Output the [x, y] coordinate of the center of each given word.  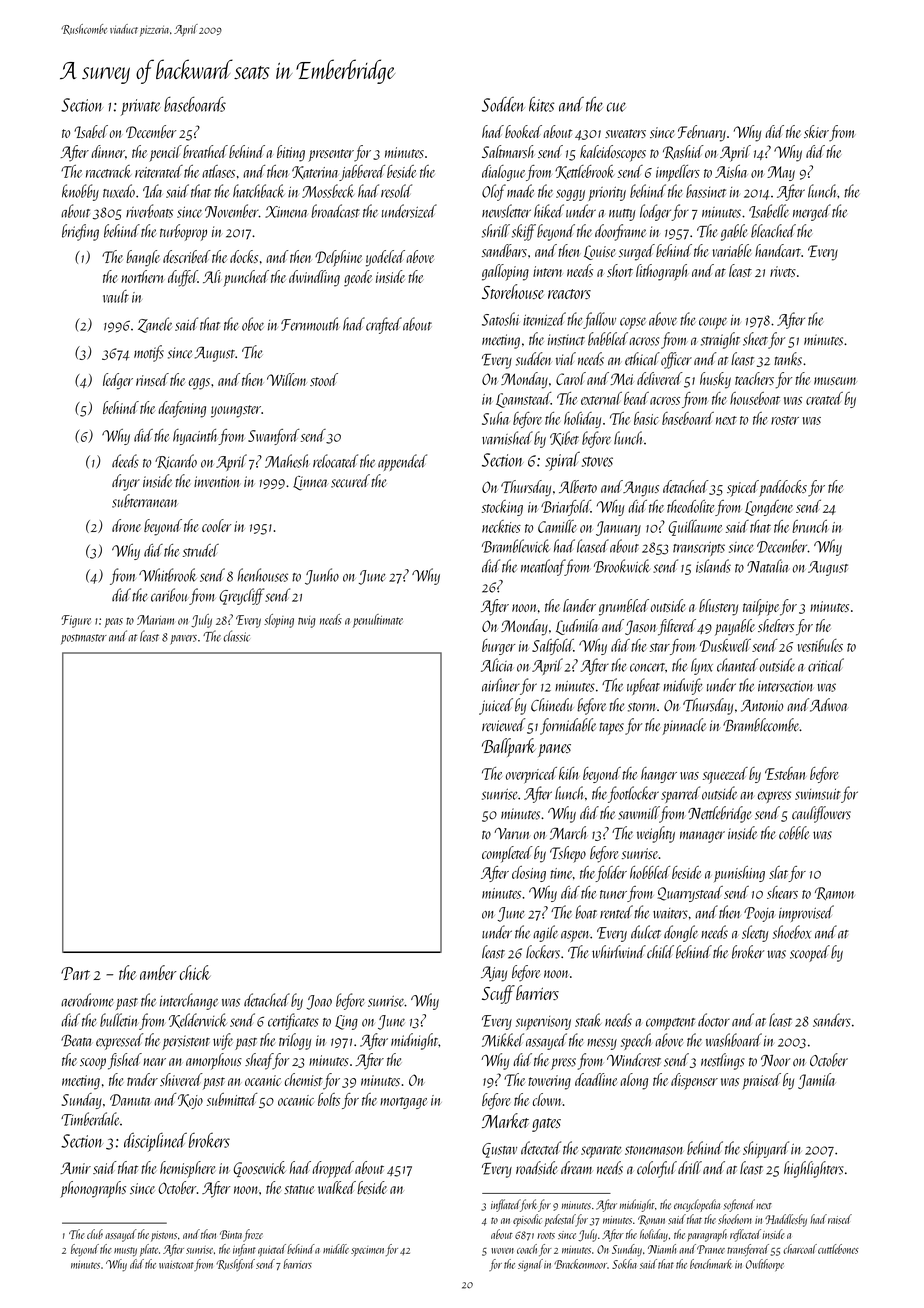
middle [336, 1249]
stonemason [654, 1150]
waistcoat [176, 1265]
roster [785, 420]
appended [402, 462]
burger [498, 647]
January [618, 528]
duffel [183, 278]
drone [126, 525]
